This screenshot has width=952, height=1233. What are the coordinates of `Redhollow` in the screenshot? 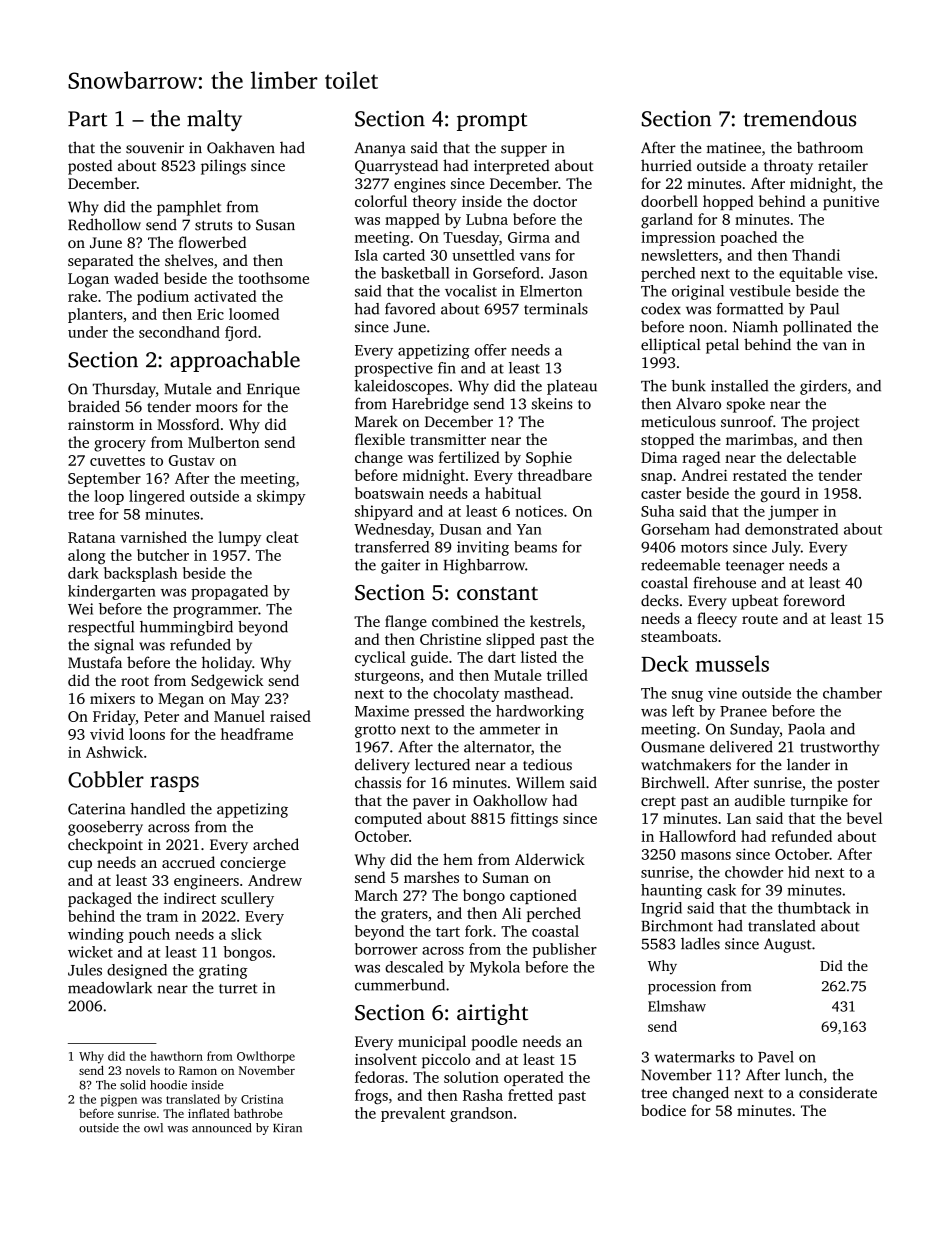 It's located at (104, 224).
